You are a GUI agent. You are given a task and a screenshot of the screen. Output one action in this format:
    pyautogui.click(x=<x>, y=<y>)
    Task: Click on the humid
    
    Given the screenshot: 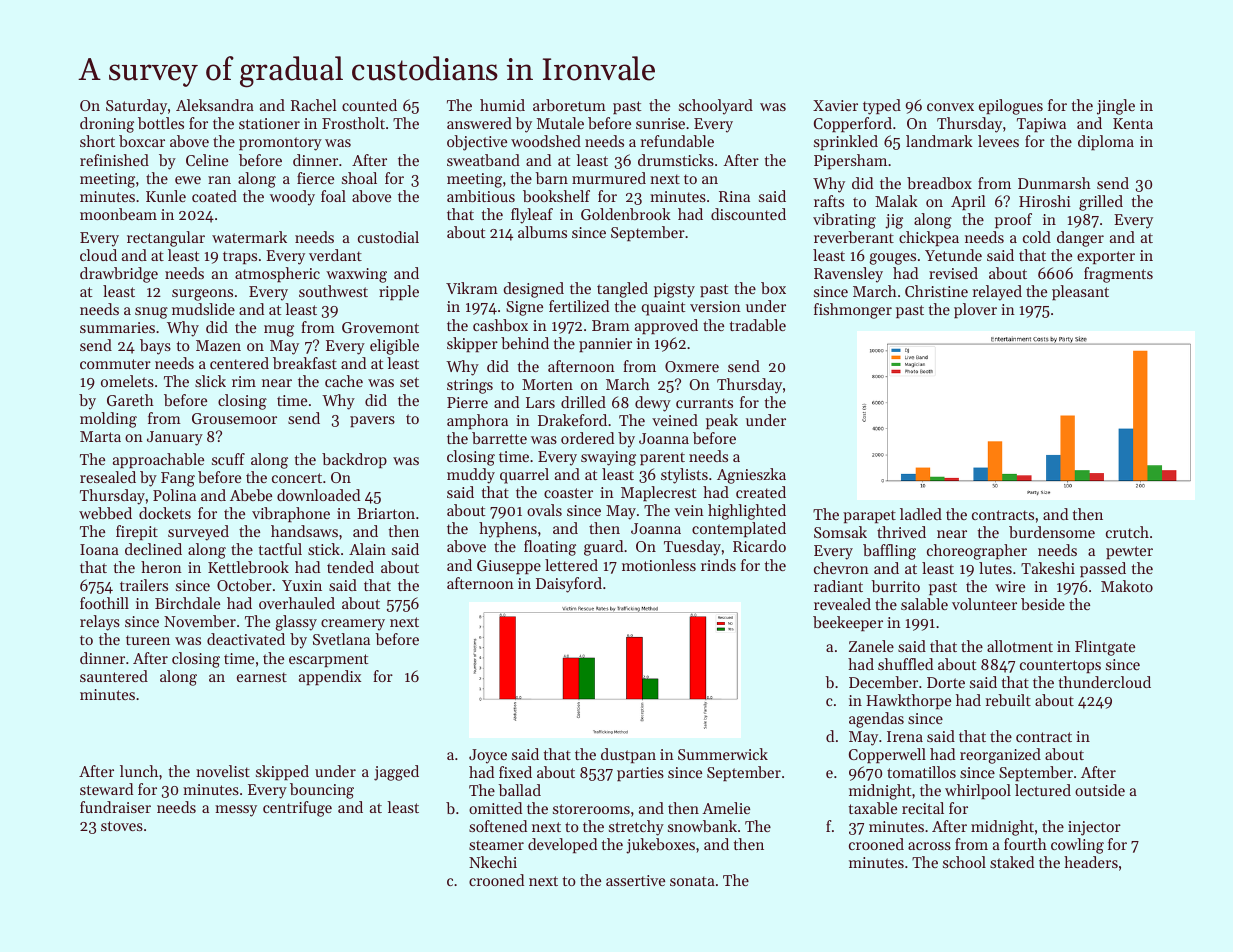 What is the action you would take?
    pyautogui.click(x=502, y=105)
